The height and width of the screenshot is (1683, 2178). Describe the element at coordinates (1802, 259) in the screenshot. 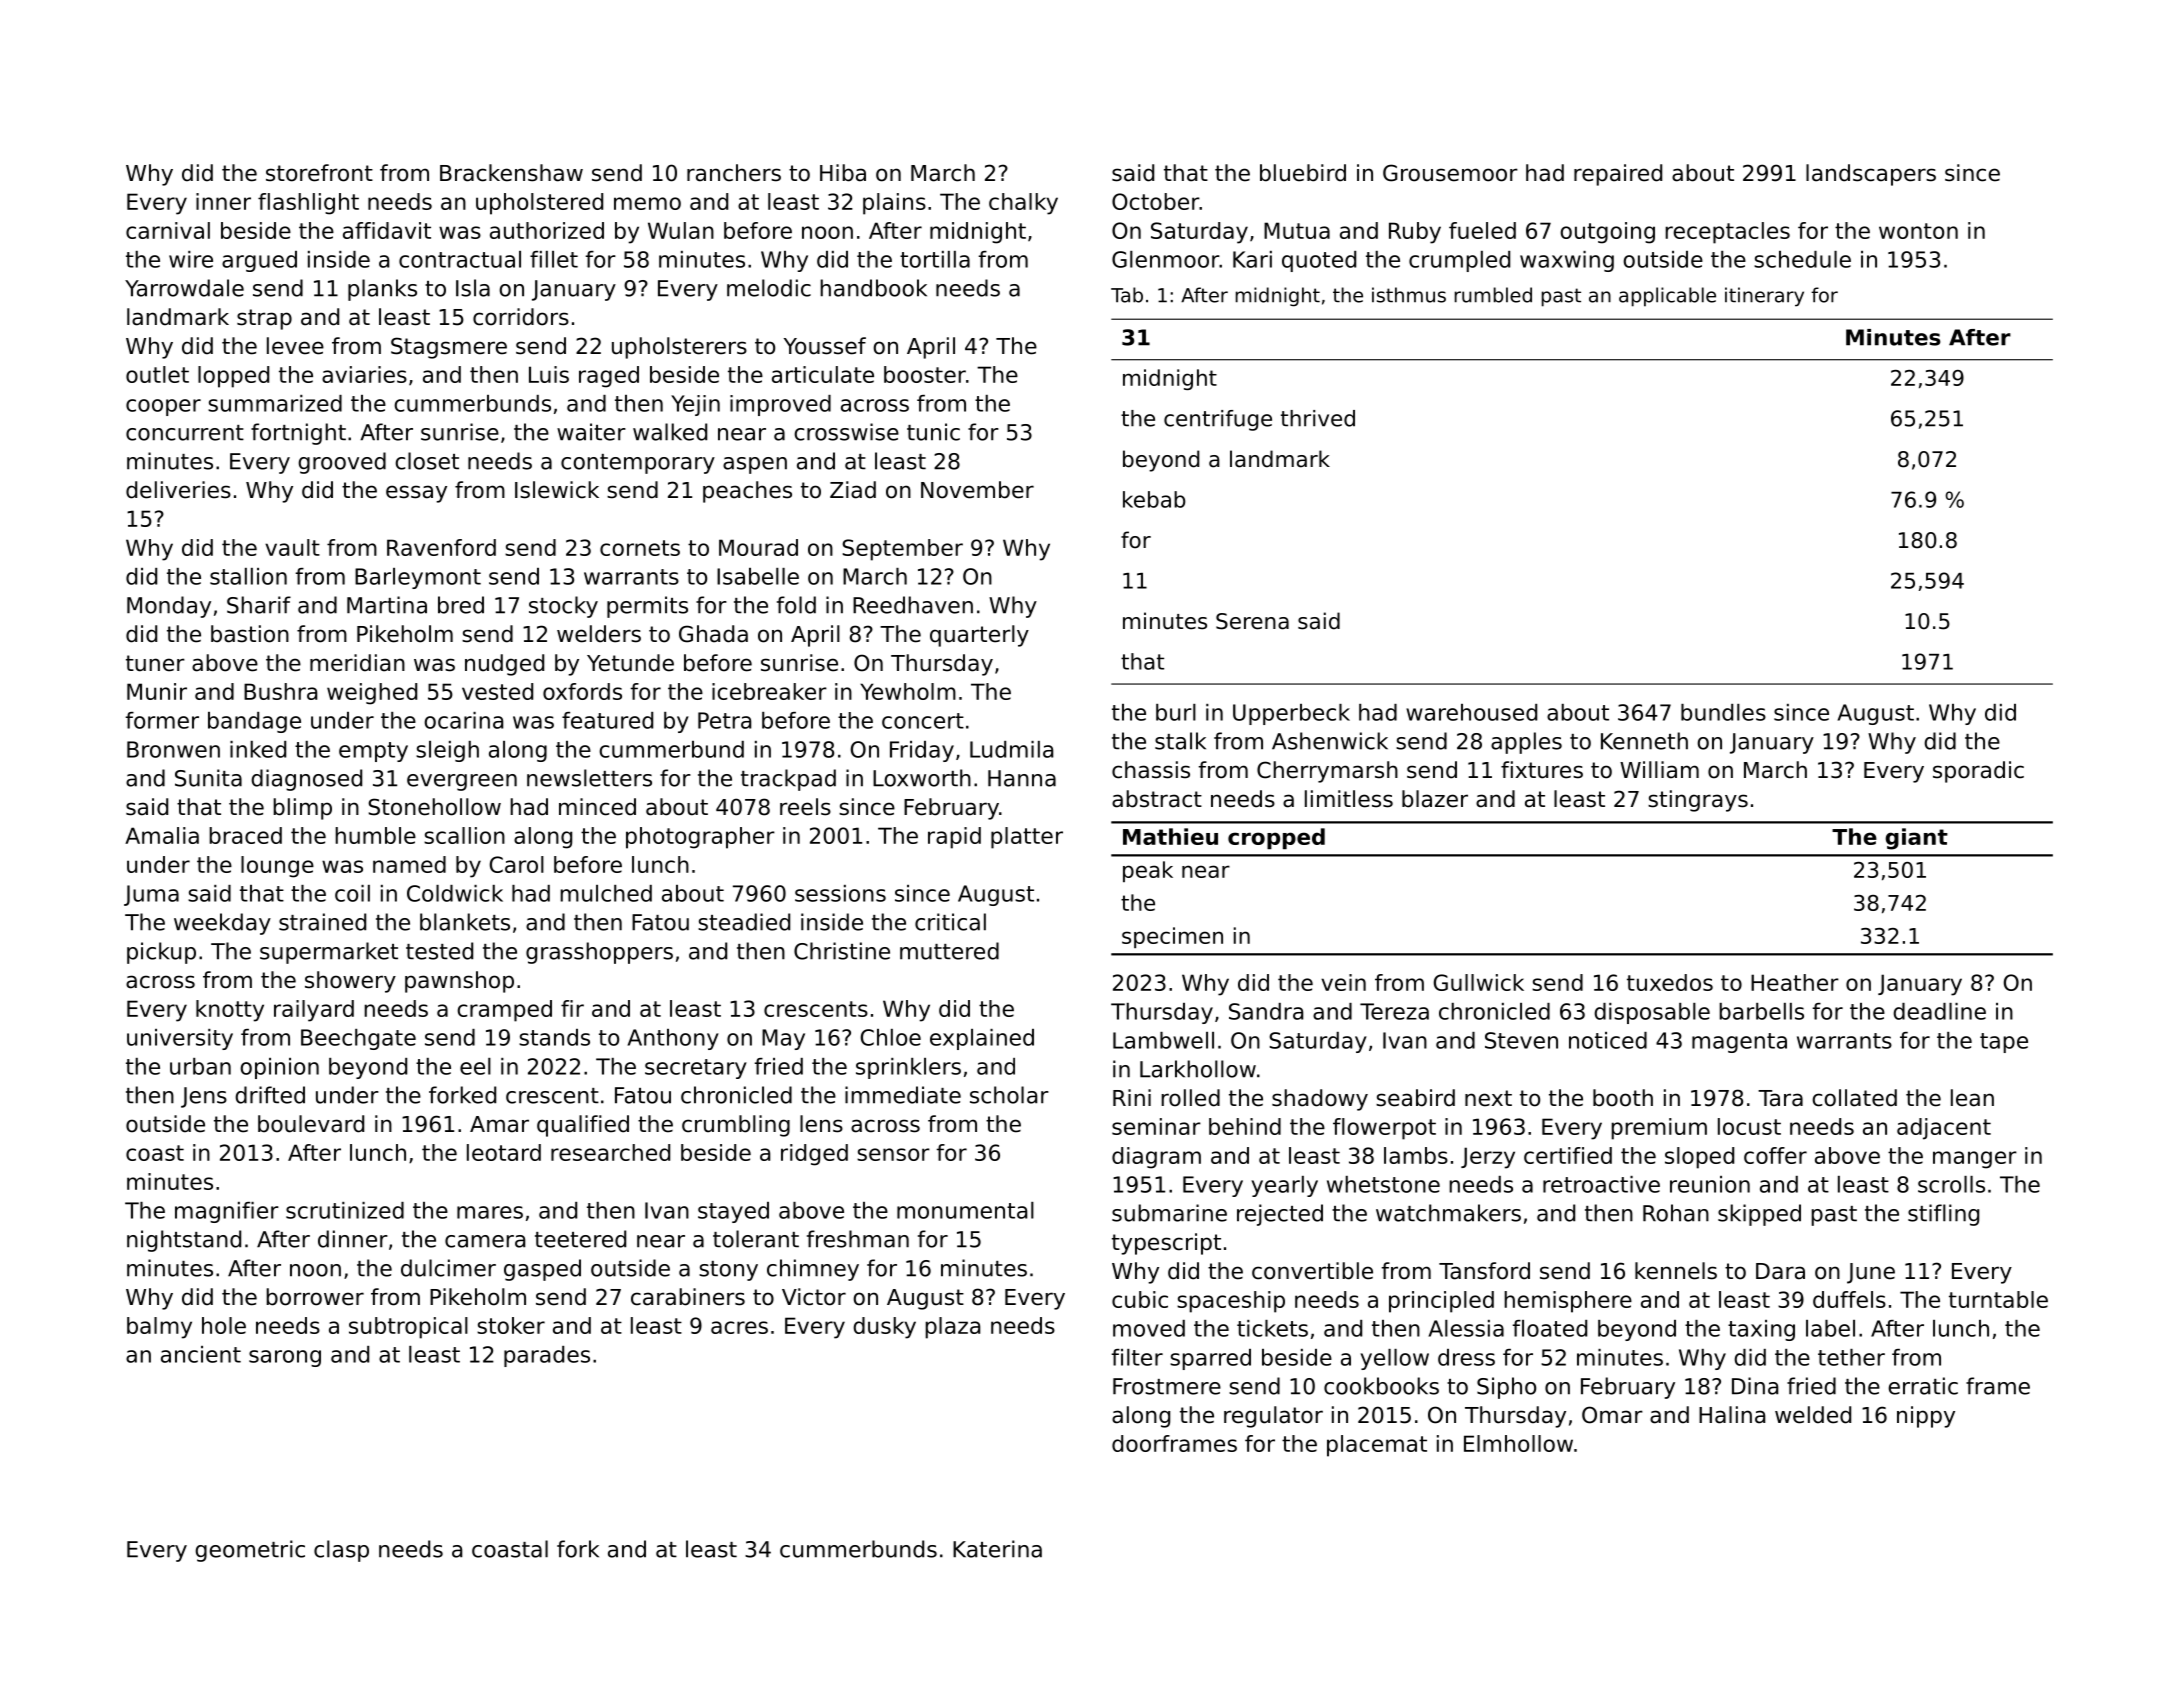

I see `schedule` at that location.
